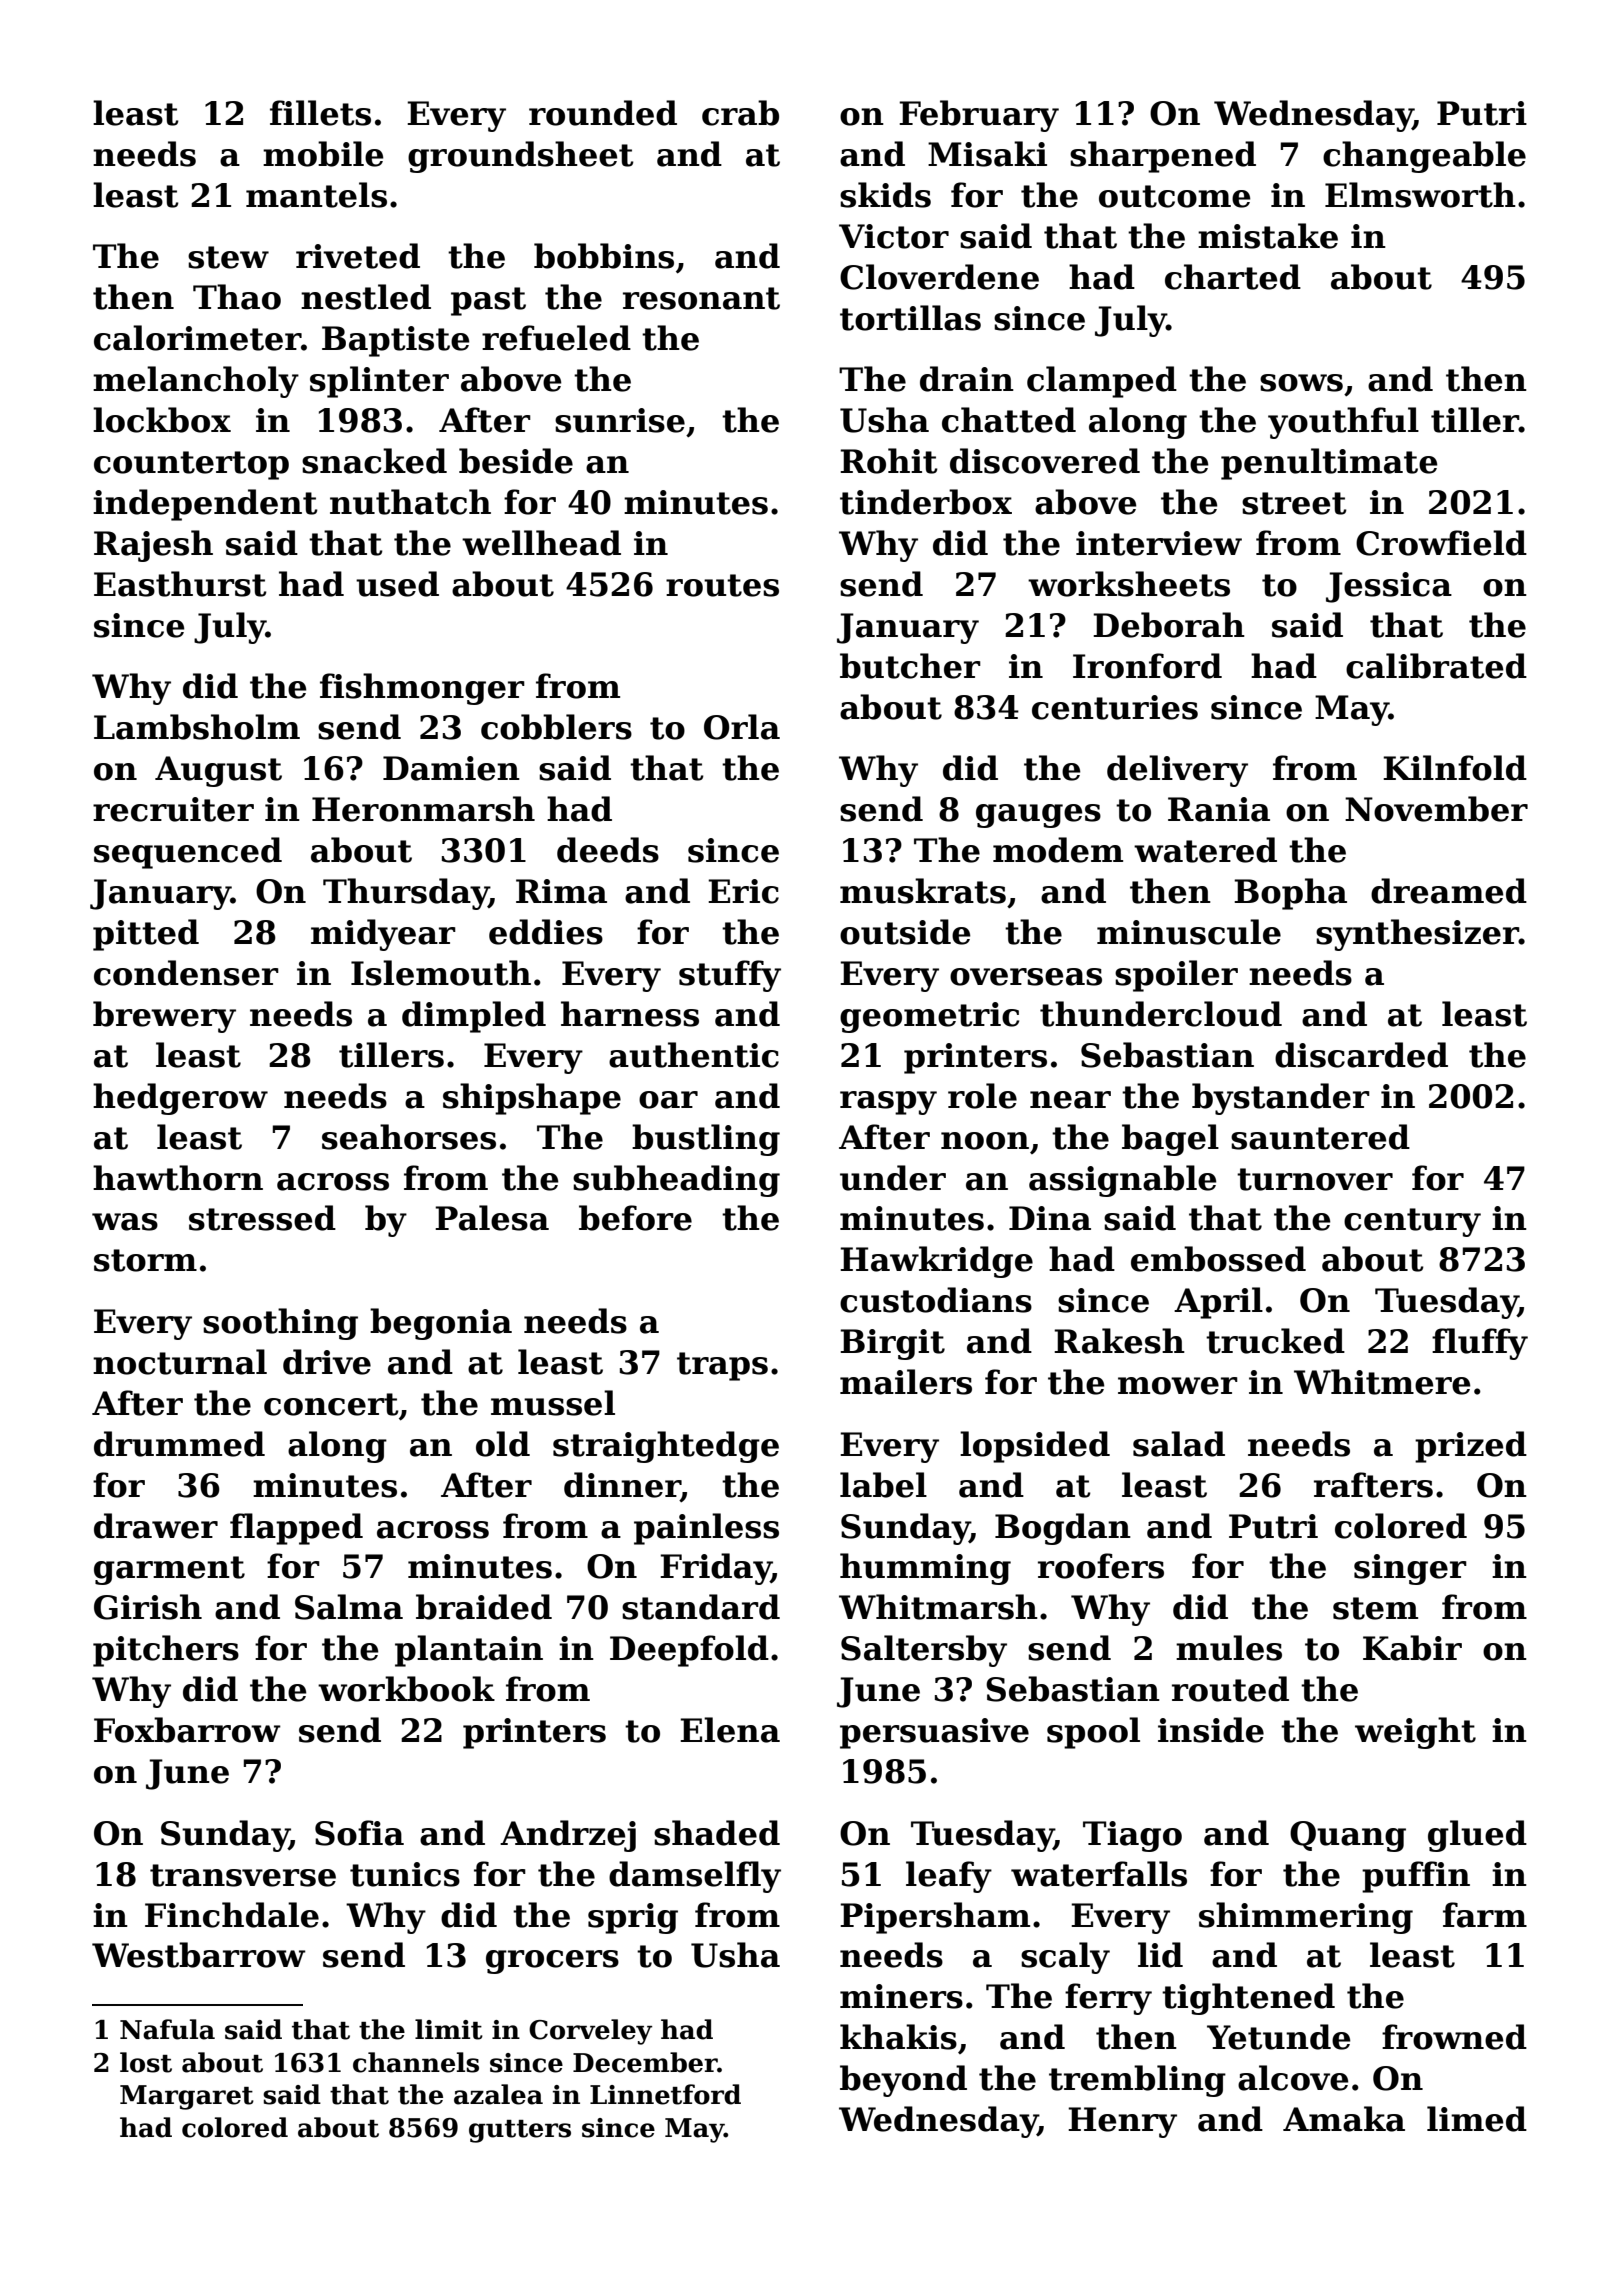 This screenshot has width=1620, height=2292. I want to click on beyond, so click(903, 2081).
